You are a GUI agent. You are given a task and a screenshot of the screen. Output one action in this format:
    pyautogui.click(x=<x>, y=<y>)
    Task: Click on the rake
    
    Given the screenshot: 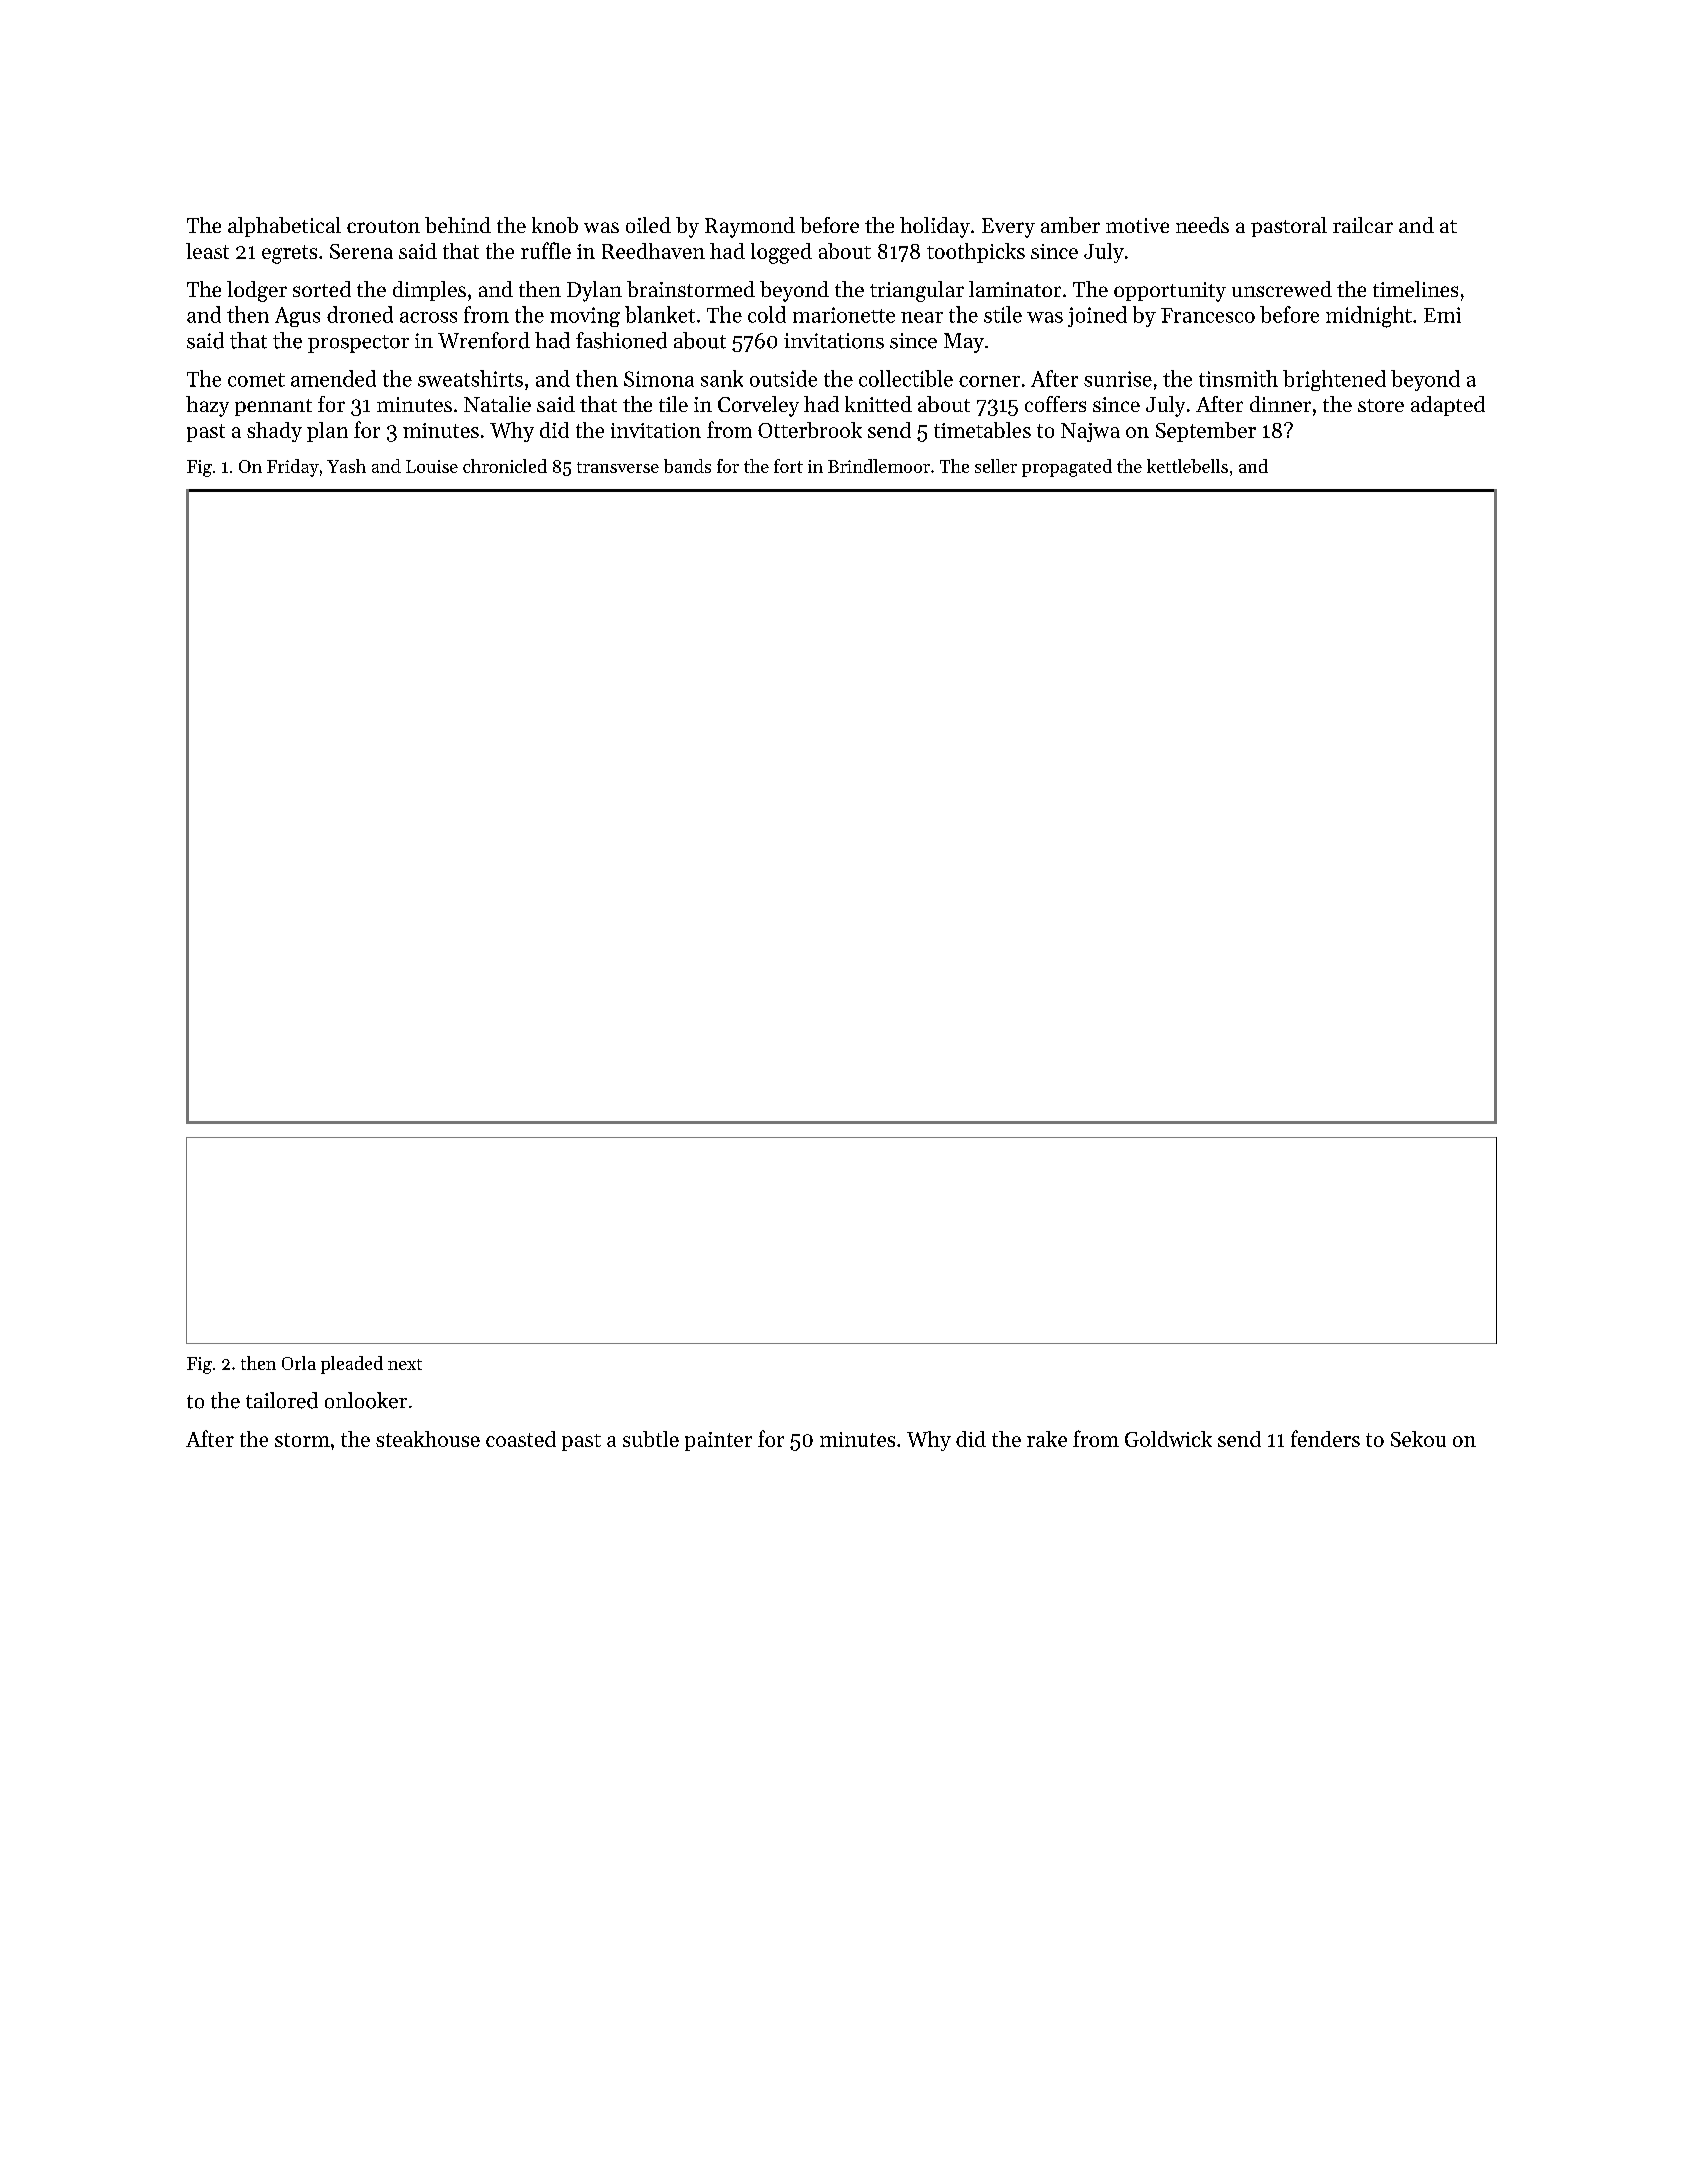 What is the action you would take?
    pyautogui.click(x=1047, y=1439)
